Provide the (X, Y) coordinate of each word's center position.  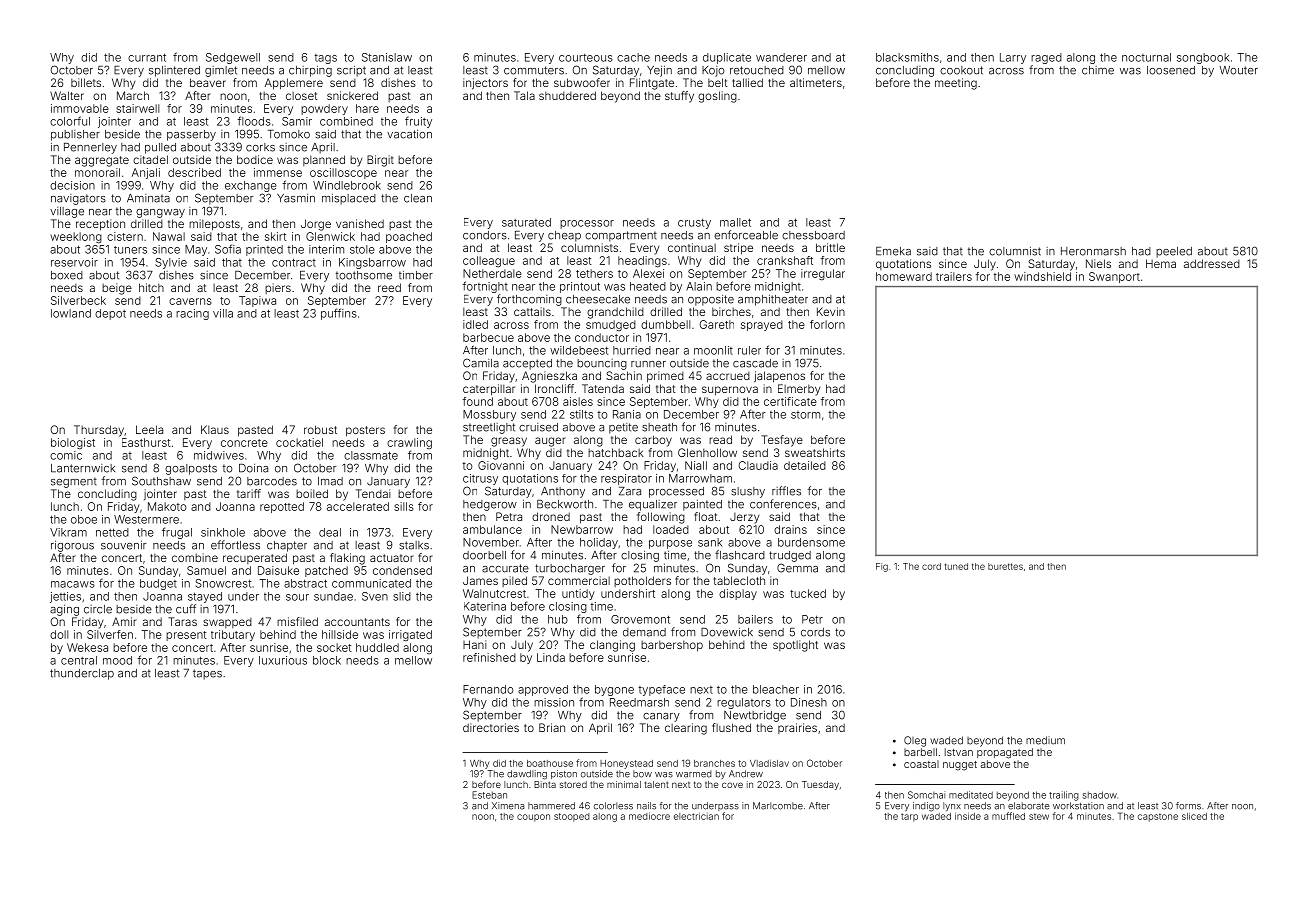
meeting (956, 84)
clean (418, 198)
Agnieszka (549, 377)
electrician (696, 816)
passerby (191, 135)
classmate (371, 455)
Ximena (508, 806)
